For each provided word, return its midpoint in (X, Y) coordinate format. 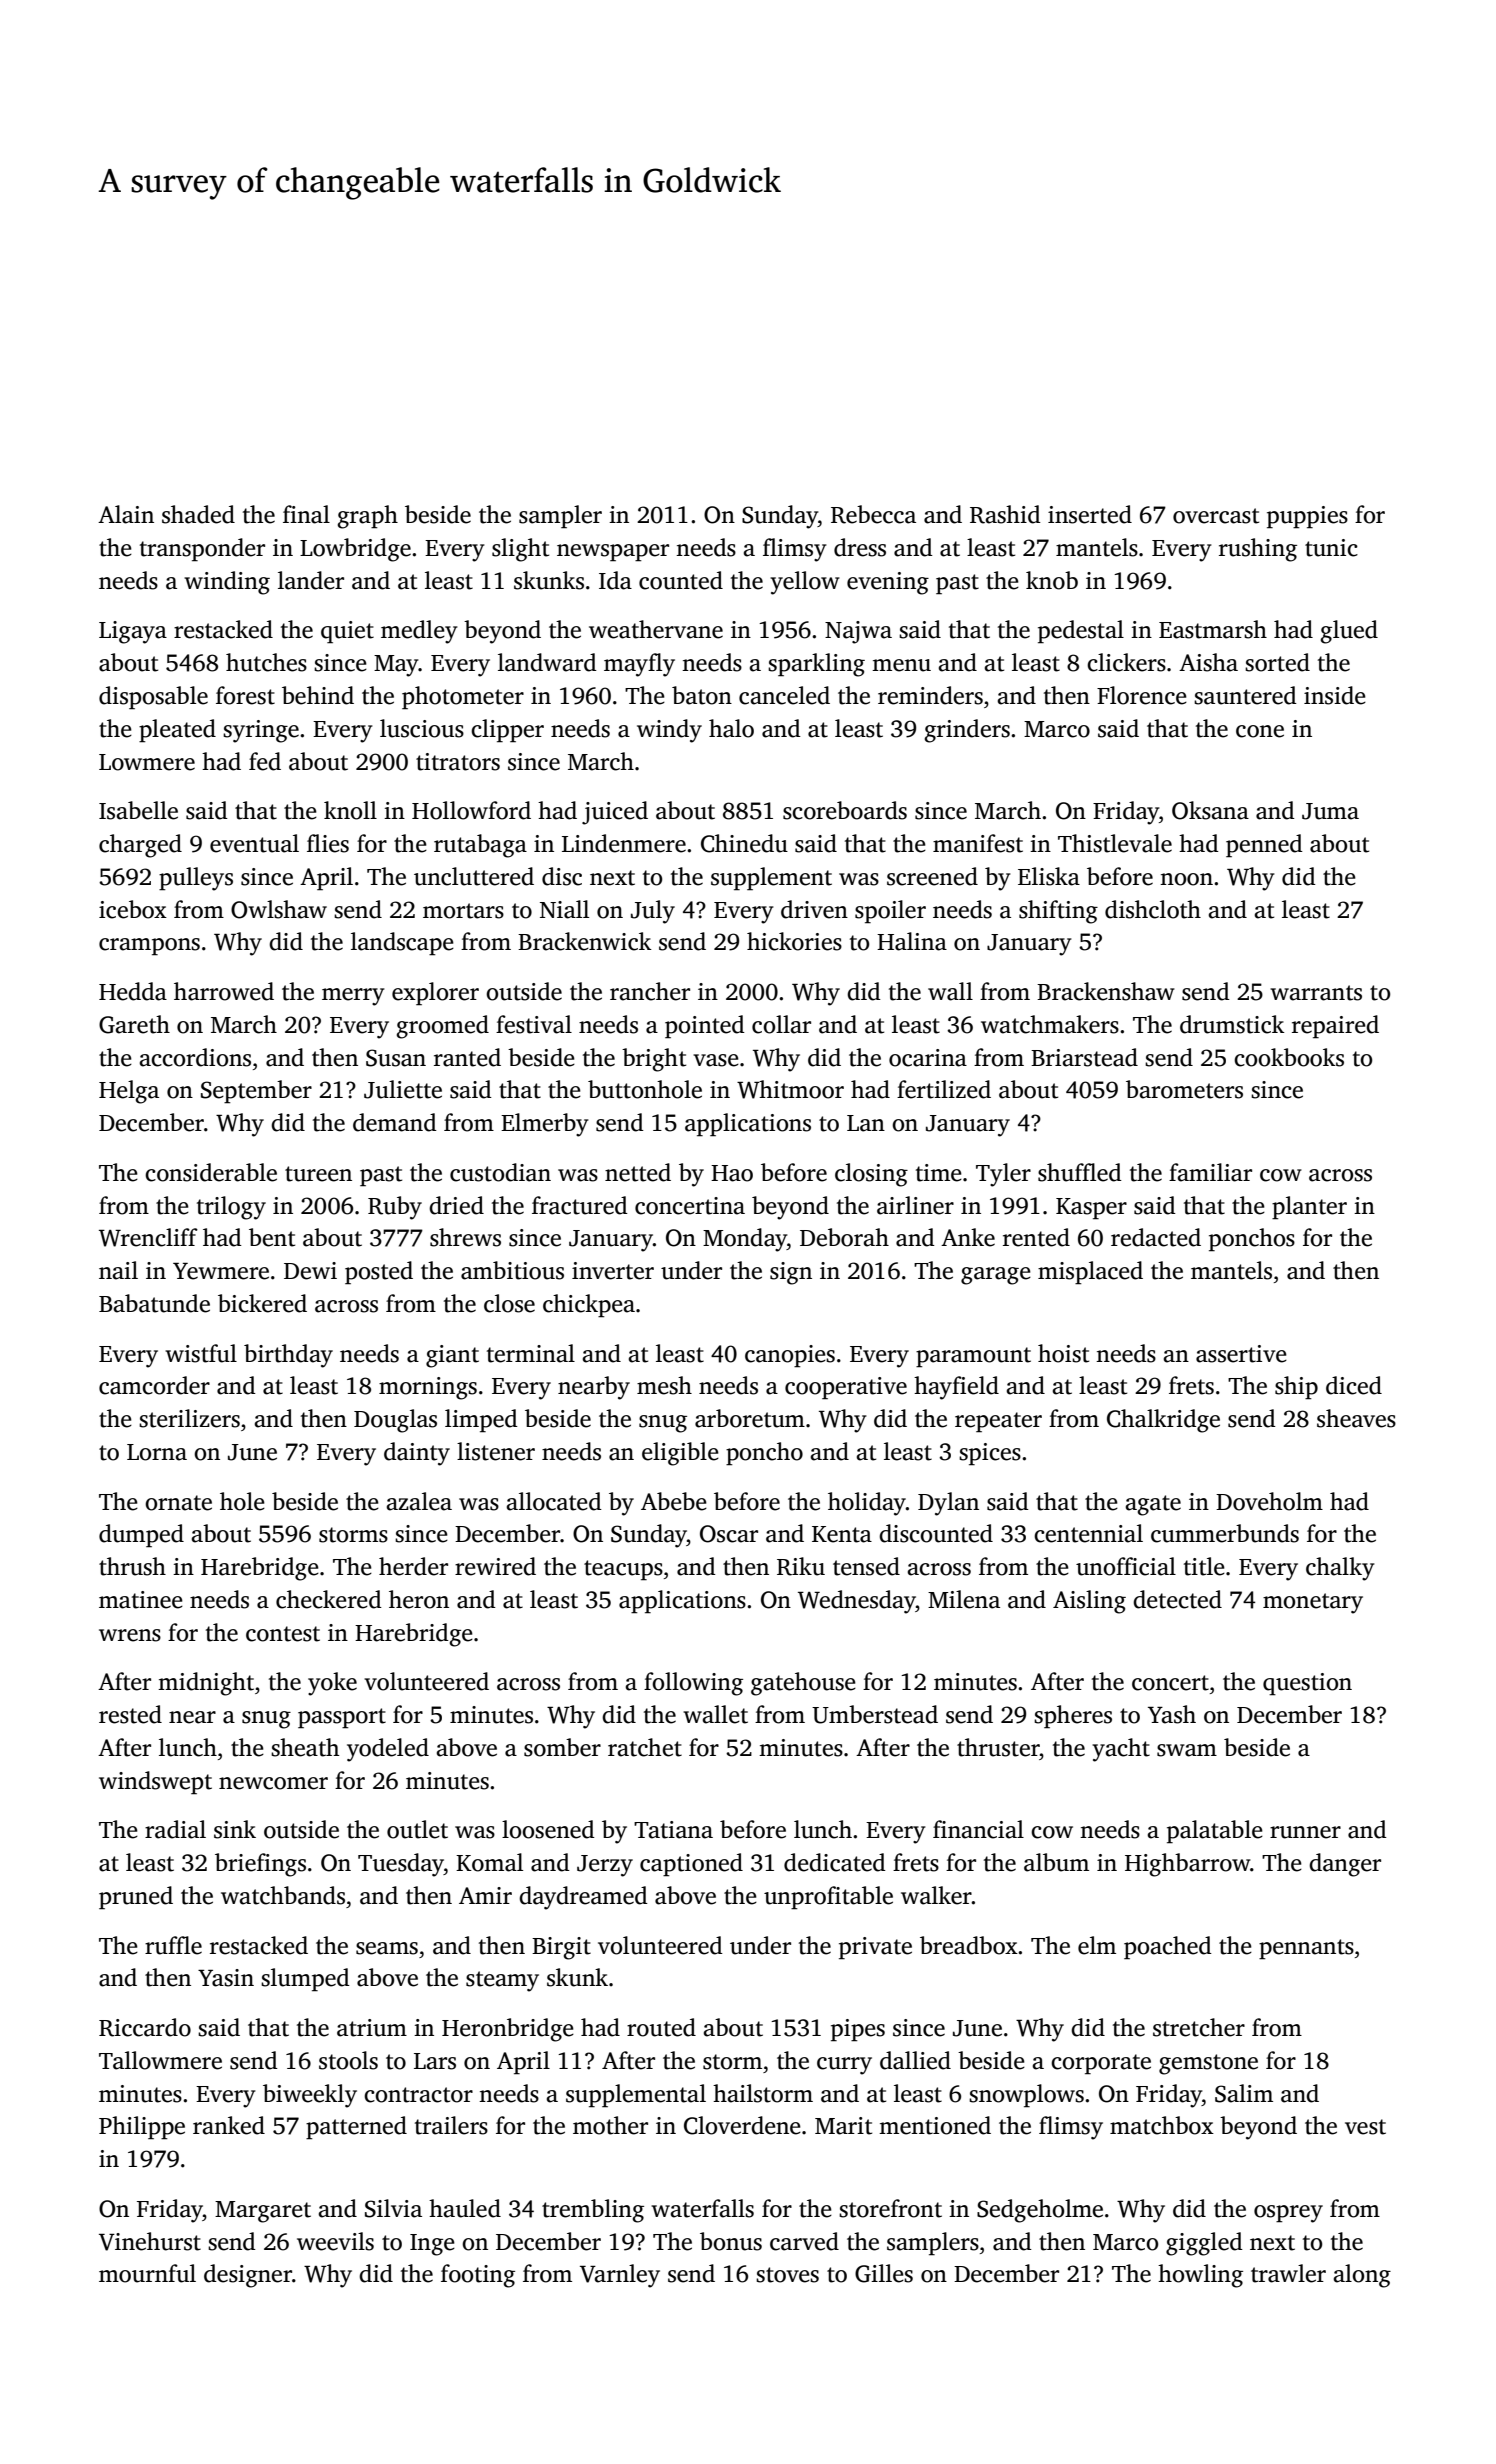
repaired (1335, 1027)
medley (419, 632)
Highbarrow (1187, 1865)
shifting (1058, 912)
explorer (435, 994)
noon (1186, 879)
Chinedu (744, 843)
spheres (1073, 1717)
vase (716, 1060)
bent (272, 1237)
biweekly (310, 2096)
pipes (858, 2030)
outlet (417, 1829)
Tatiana (673, 1830)
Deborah (844, 1237)
